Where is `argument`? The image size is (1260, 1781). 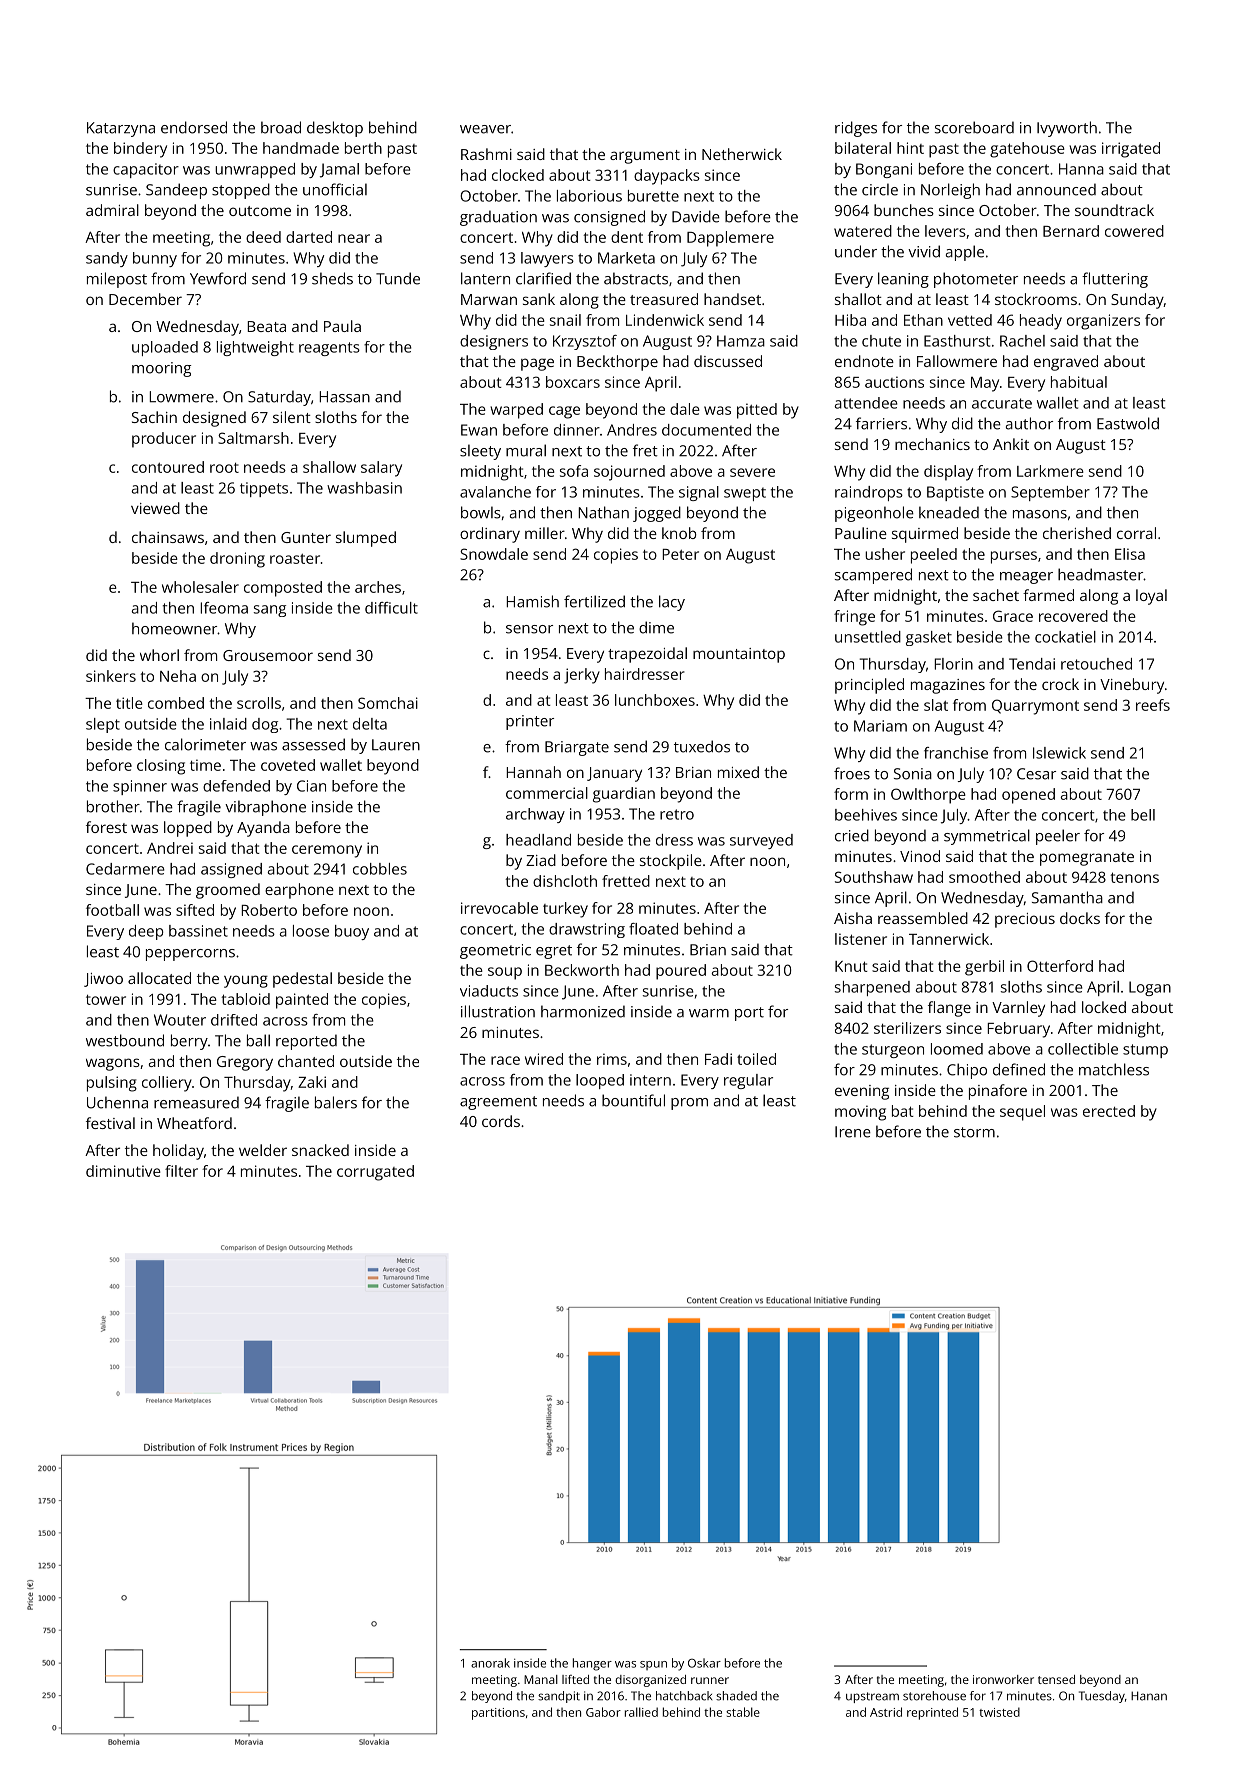
argument is located at coordinates (645, 157).
